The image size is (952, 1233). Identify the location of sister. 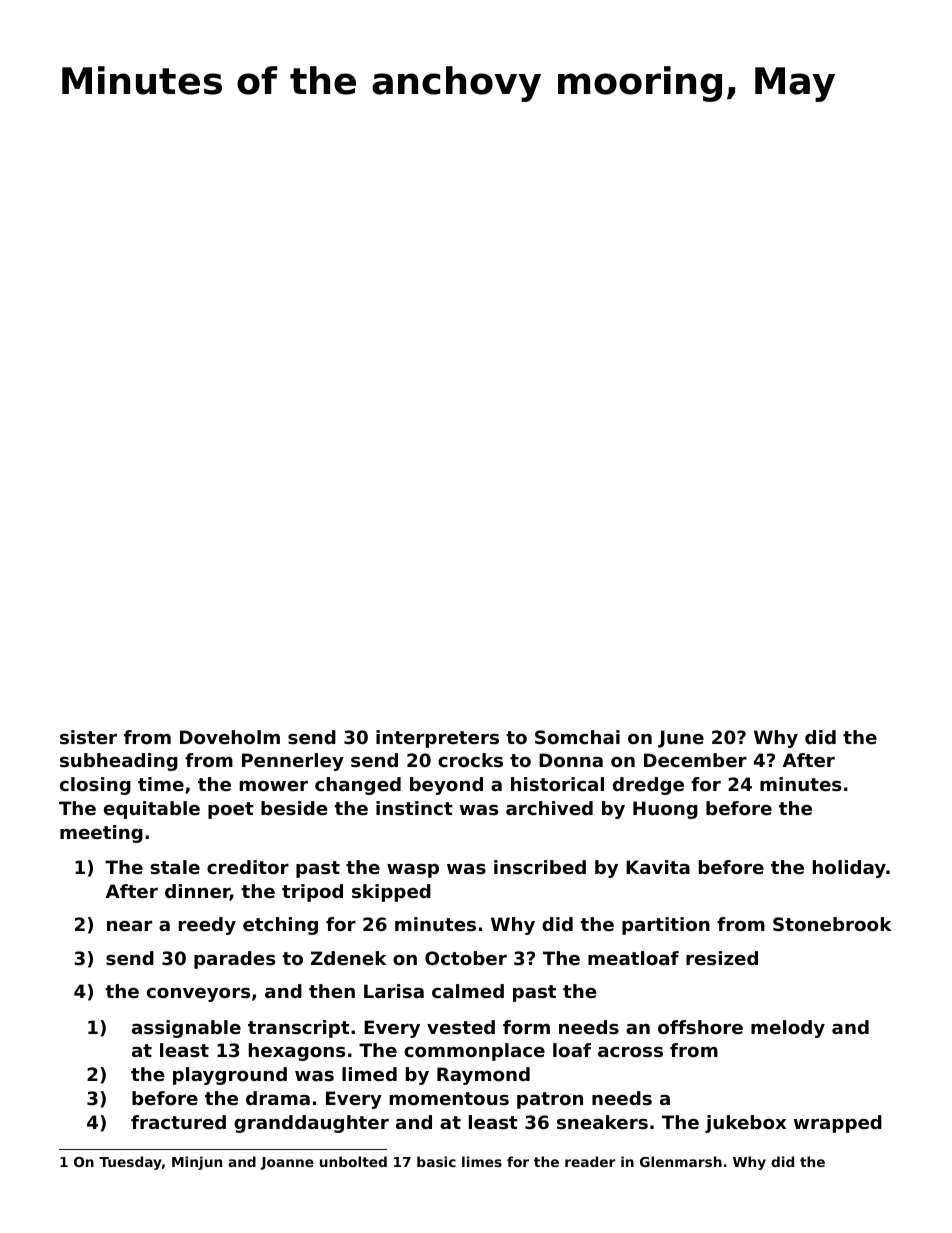
(88, 737).
